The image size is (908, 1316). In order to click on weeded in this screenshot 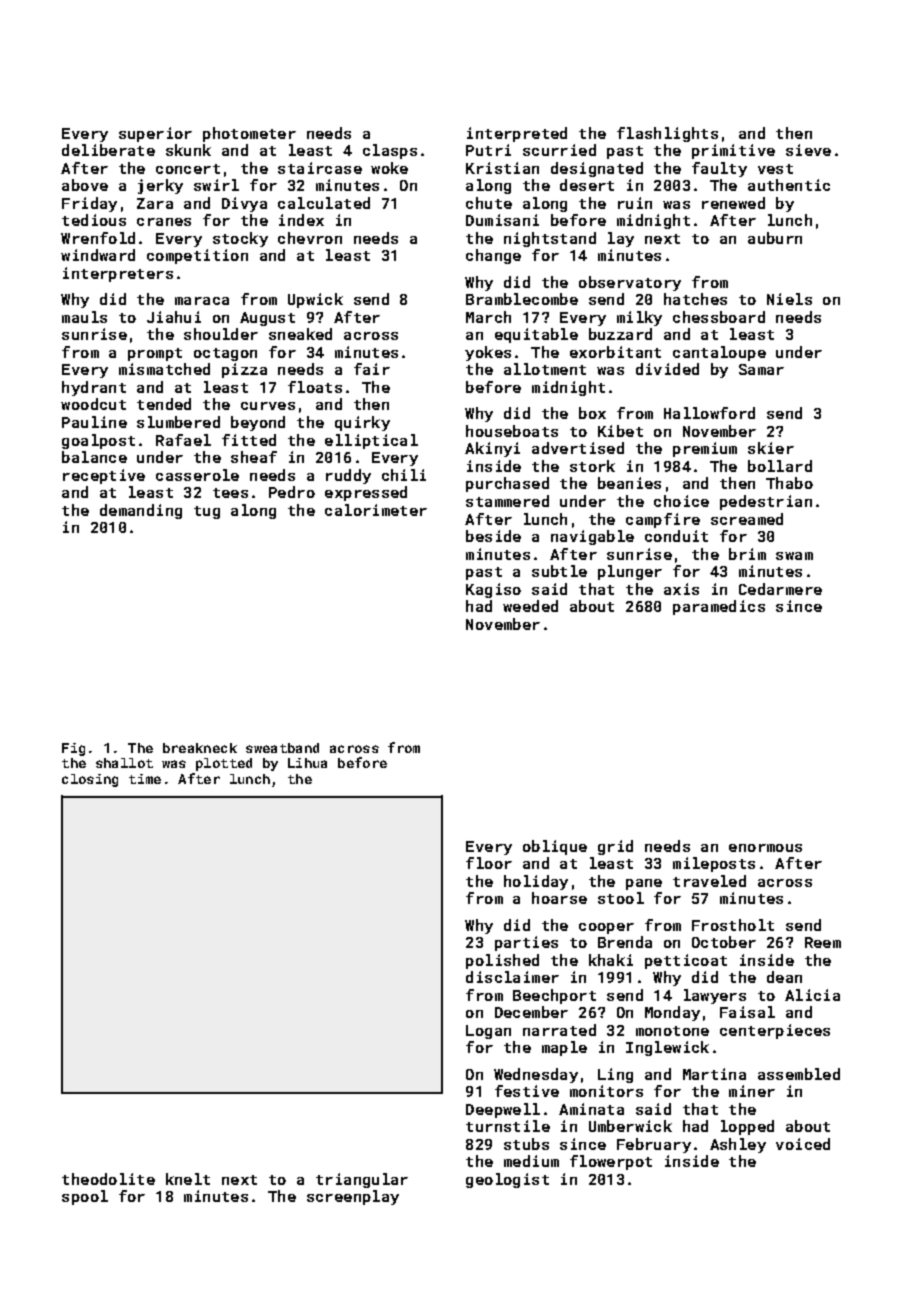, I will do `click(530, 606)`.
